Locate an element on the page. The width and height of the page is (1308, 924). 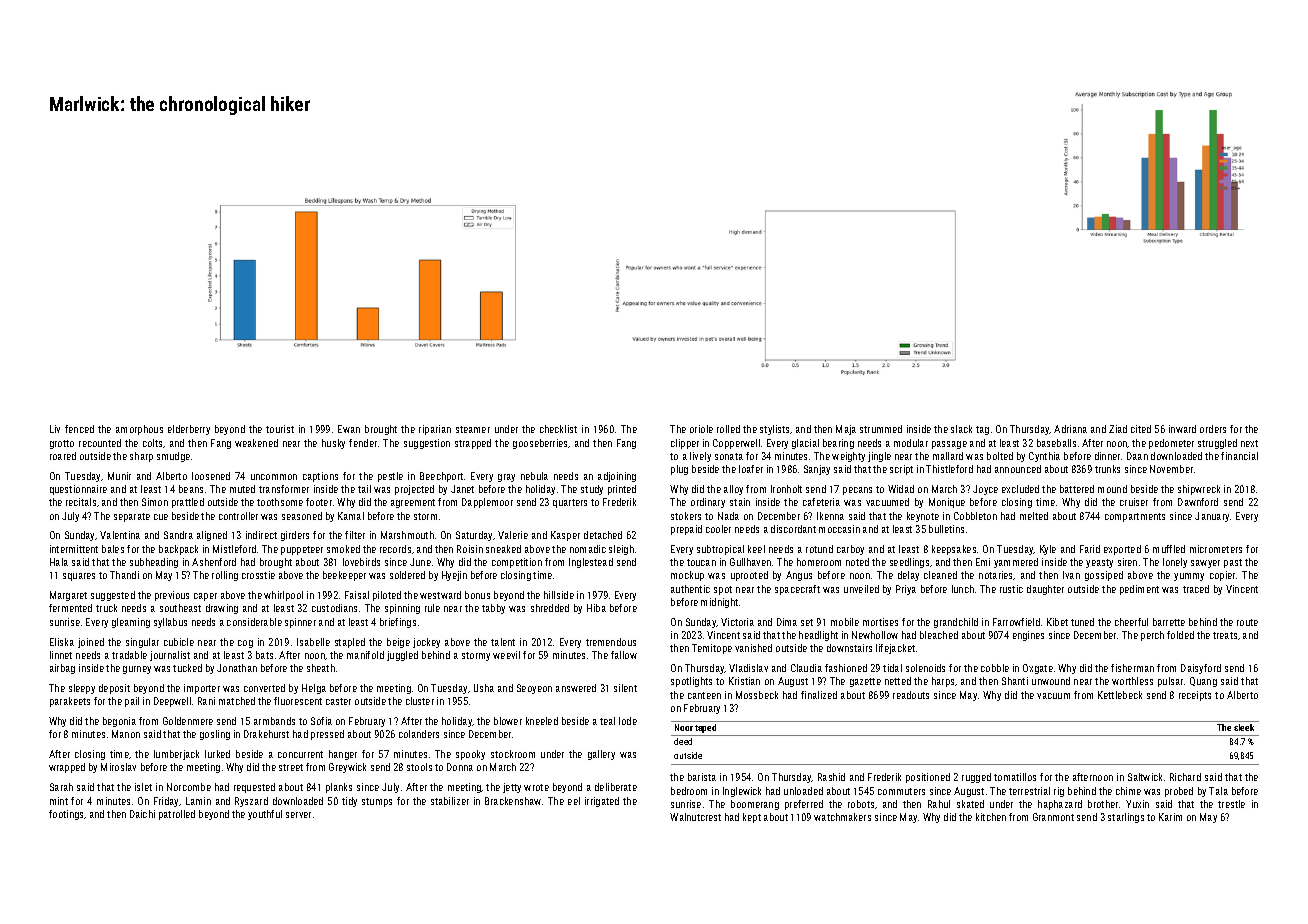
Greywick is located at coordinates (347, 768).
